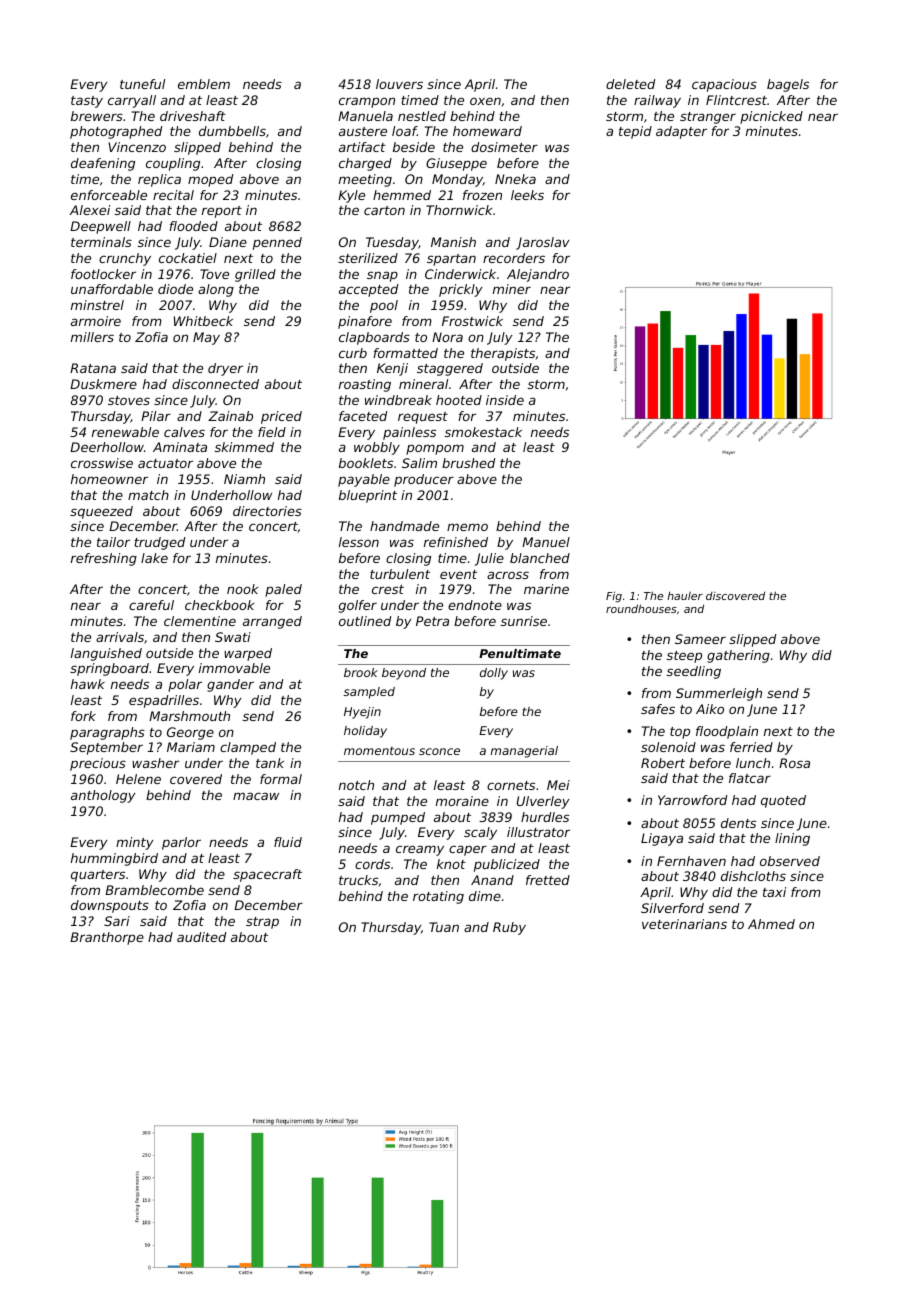 This screenshot has height=1316, width=908. I want to click on marine, so click(546, 589).
